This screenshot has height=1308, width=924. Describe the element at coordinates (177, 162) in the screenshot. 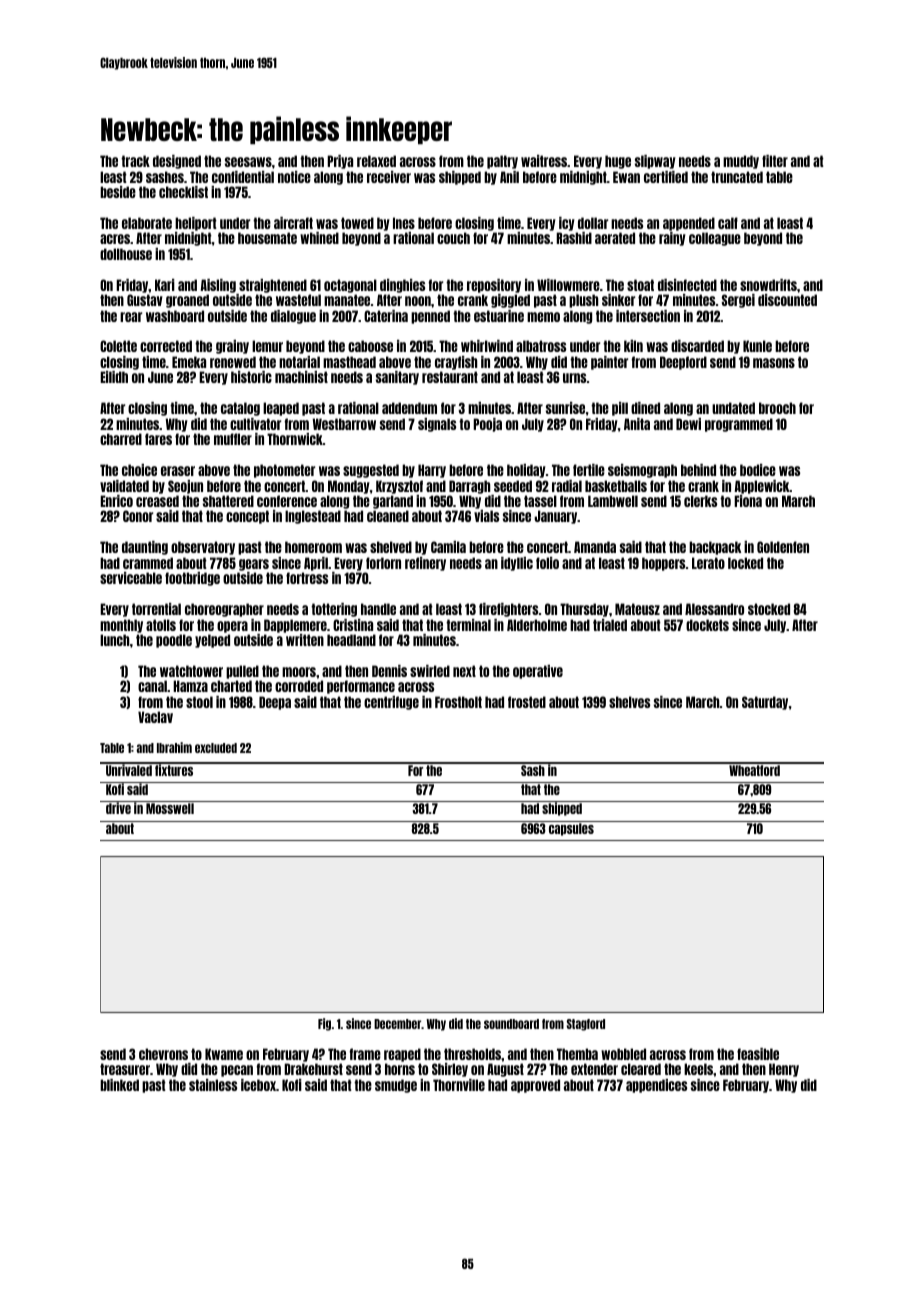

I see `designed` at that location.
